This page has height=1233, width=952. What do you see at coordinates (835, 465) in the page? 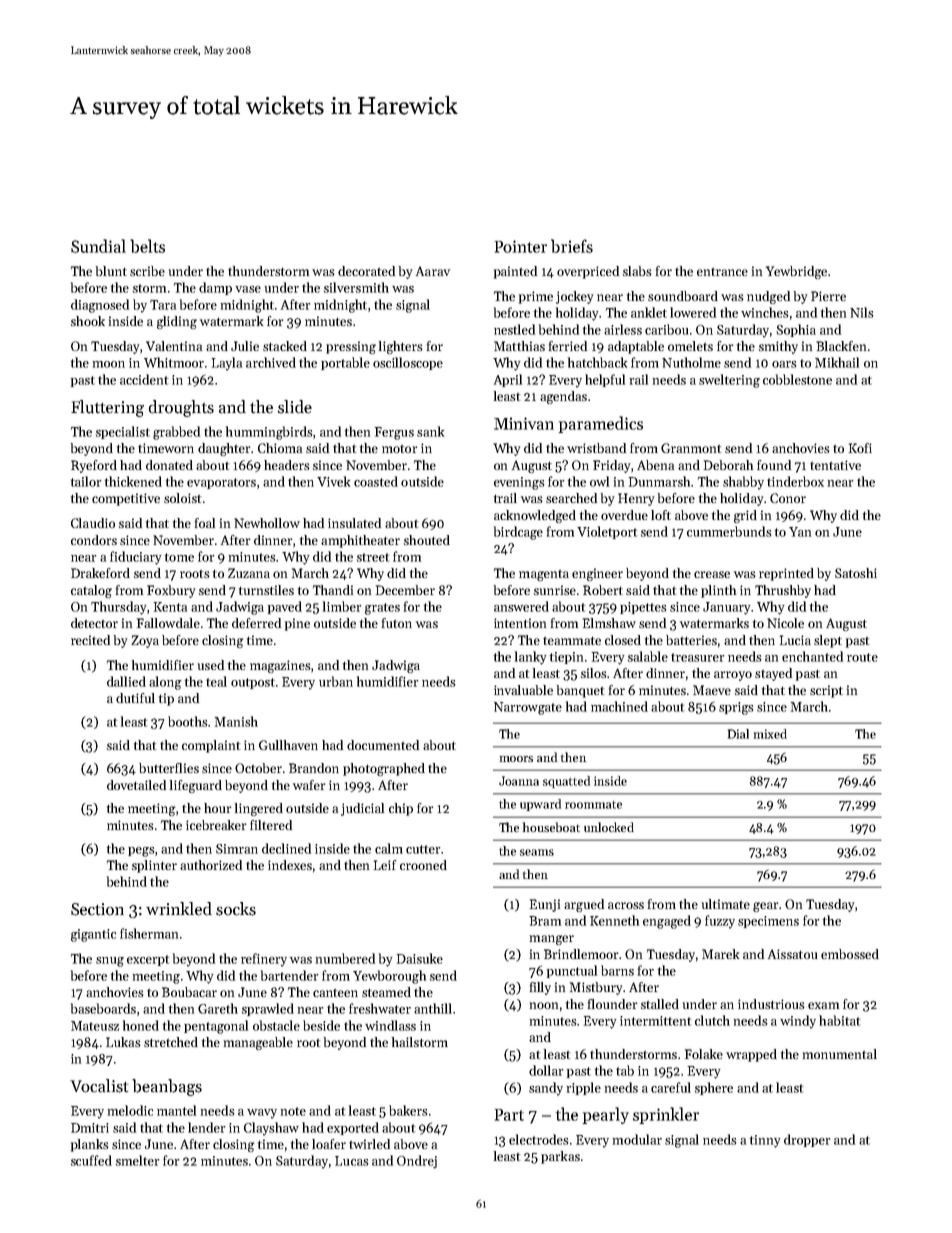
I see `tentative` at bounding box center [835, 465].
